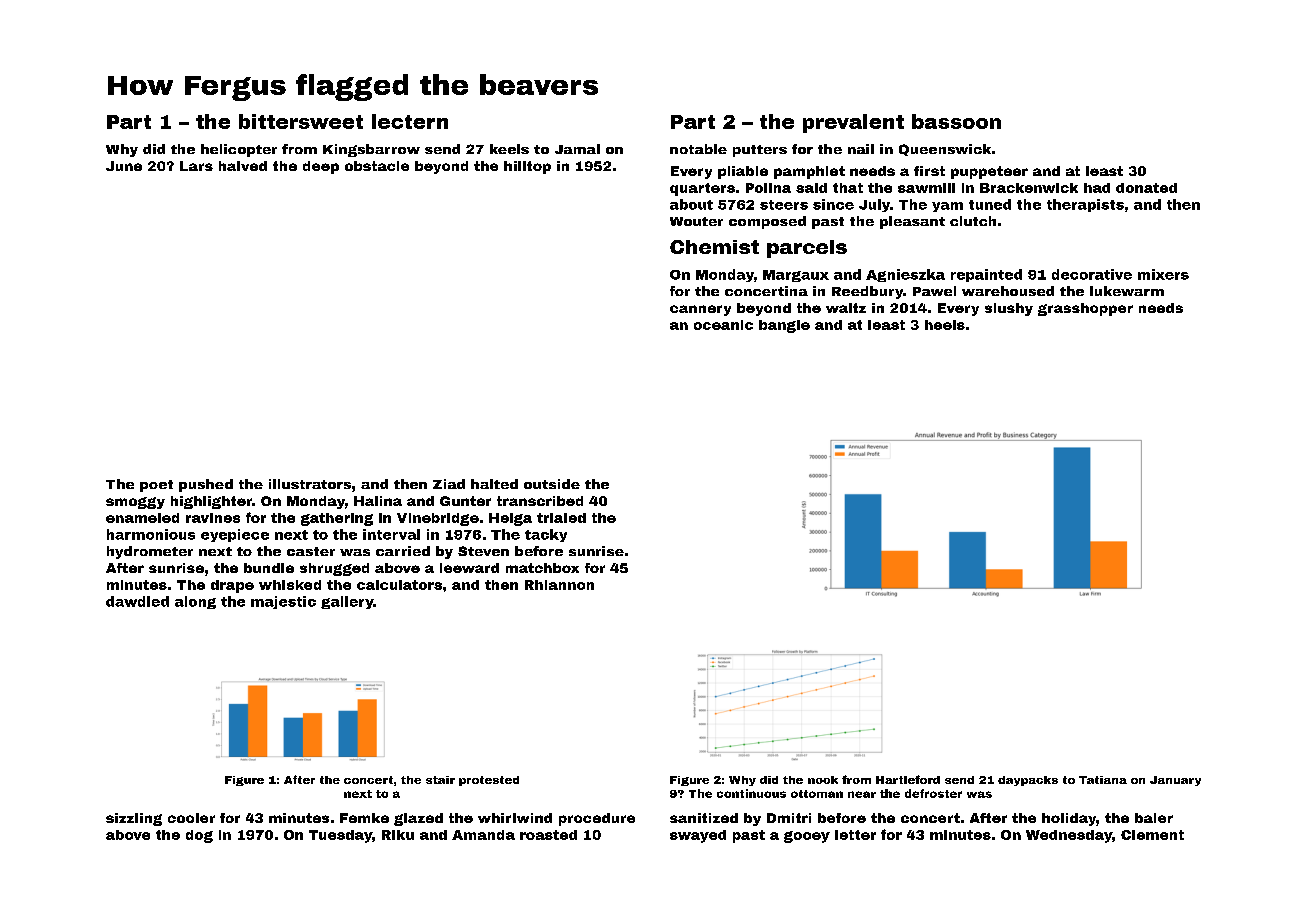  I want to click on gallery, so click(347, 602).
